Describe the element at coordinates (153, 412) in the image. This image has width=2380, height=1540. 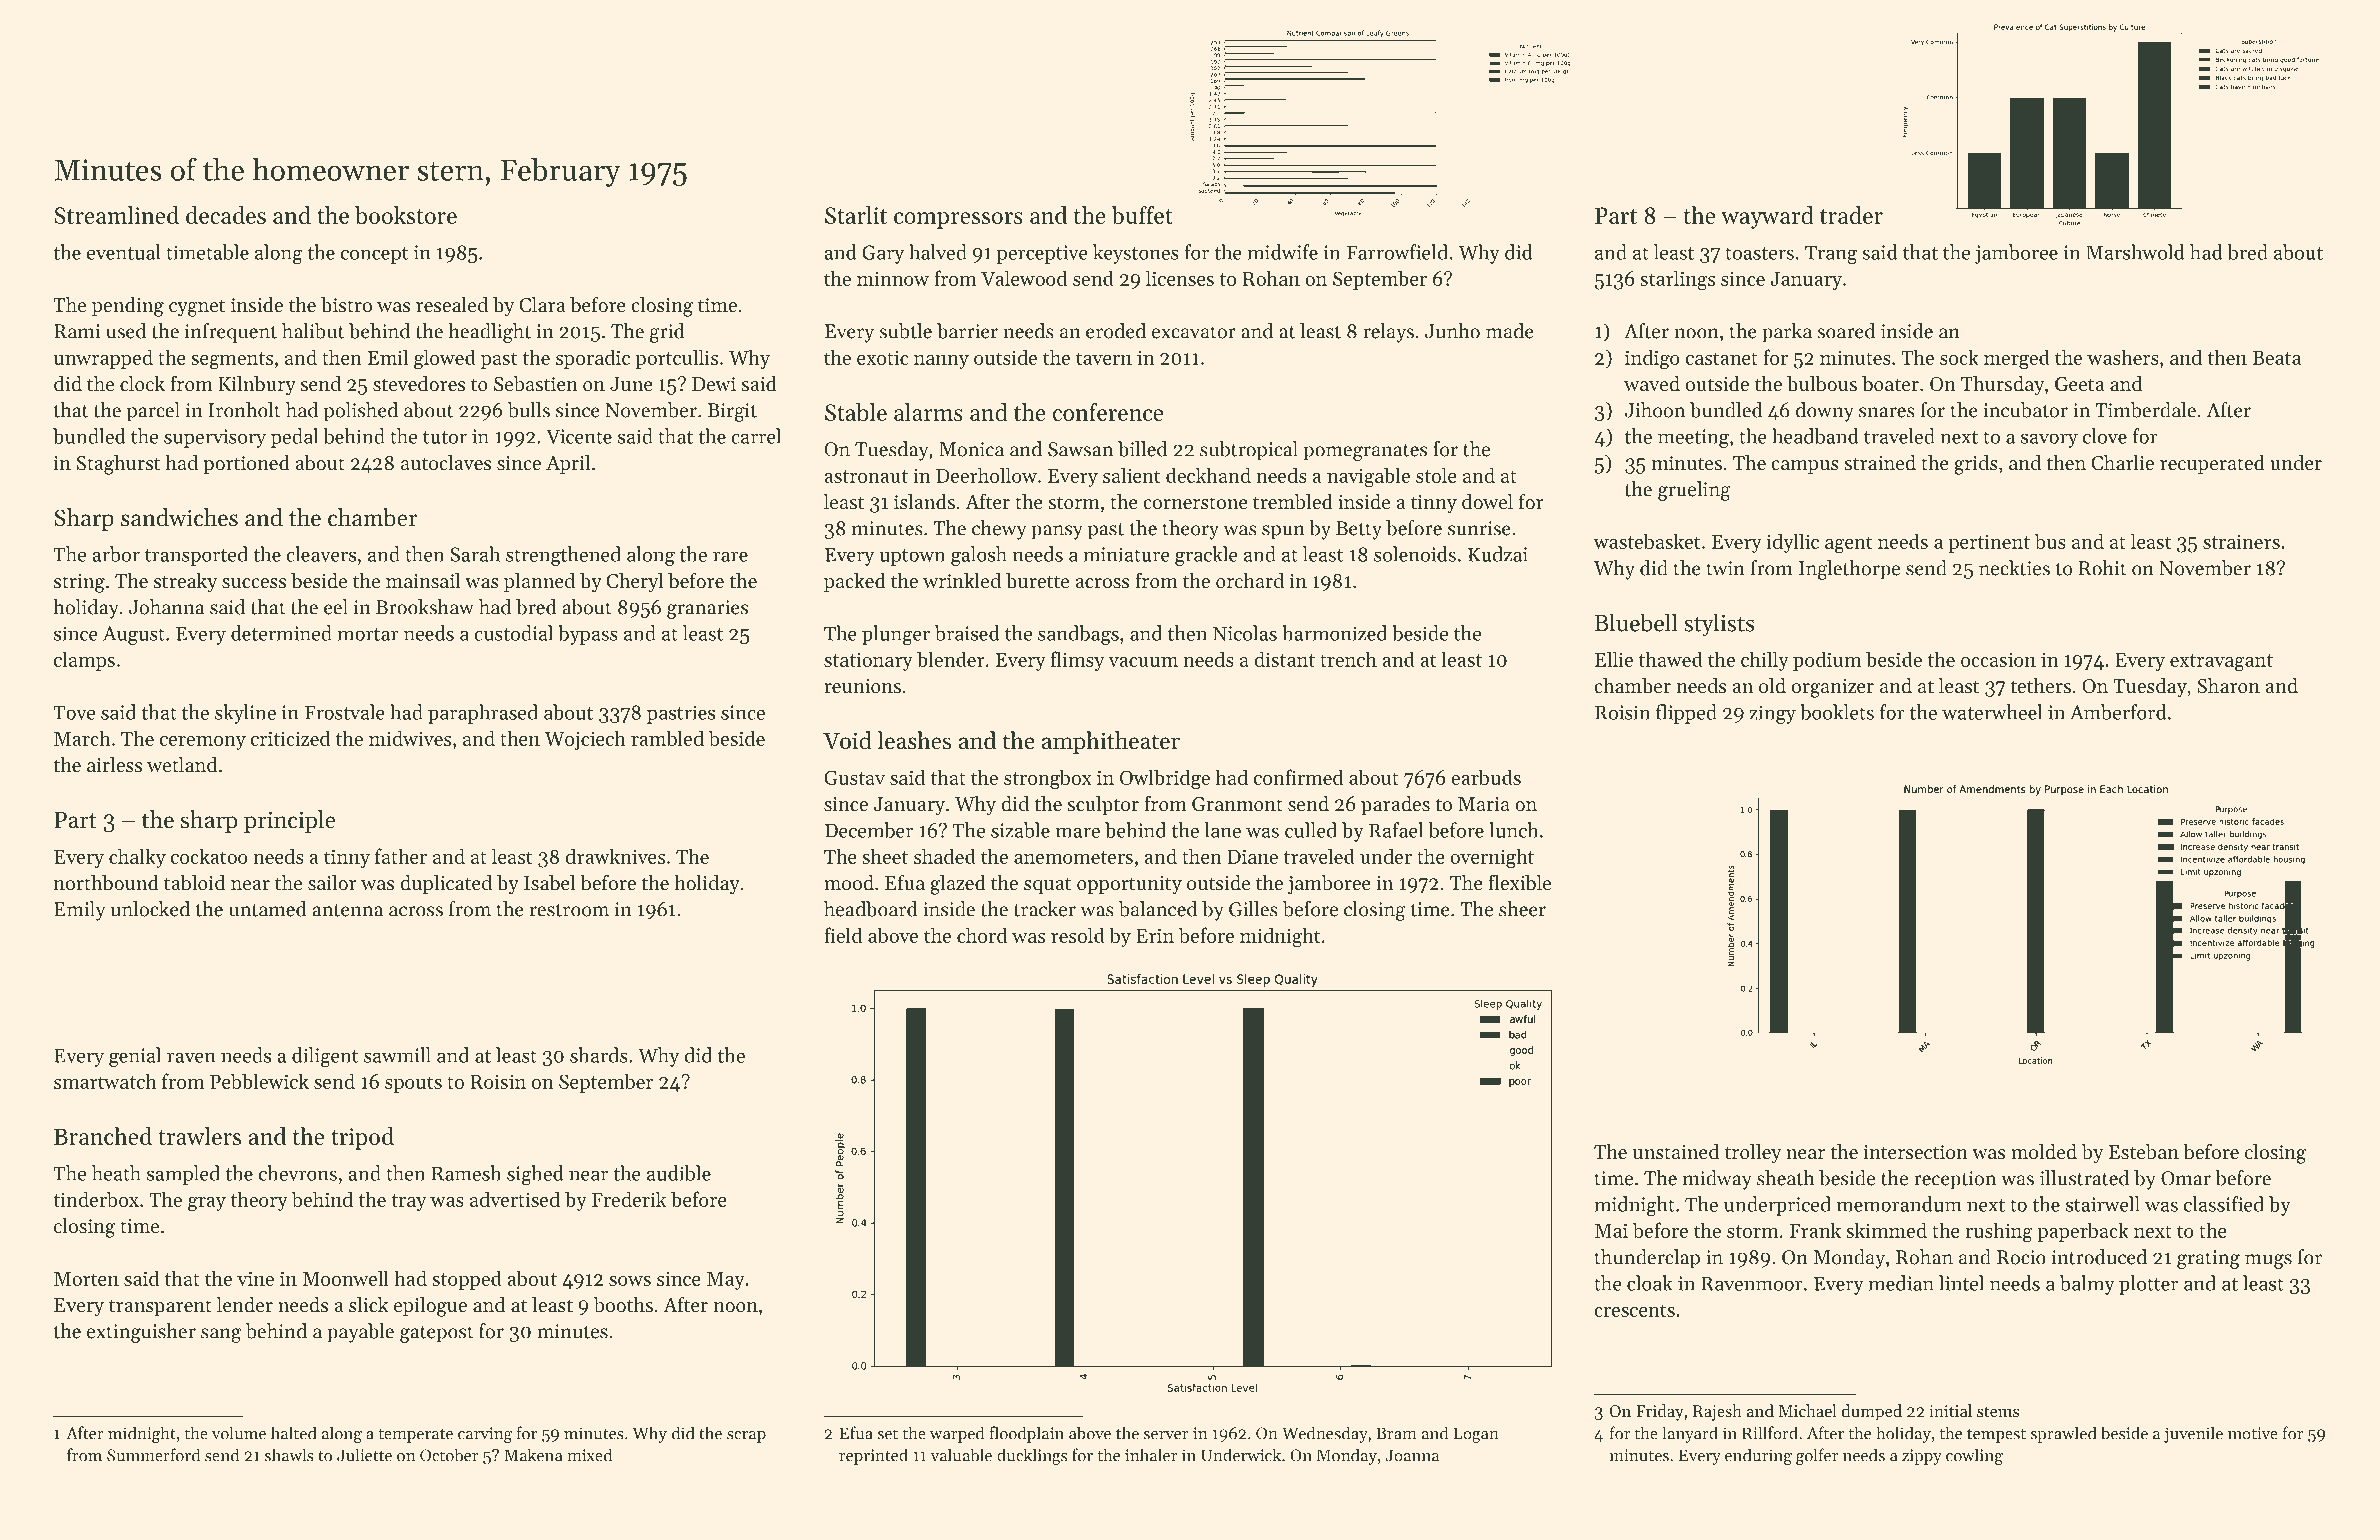
I see `parcel` at that location.
